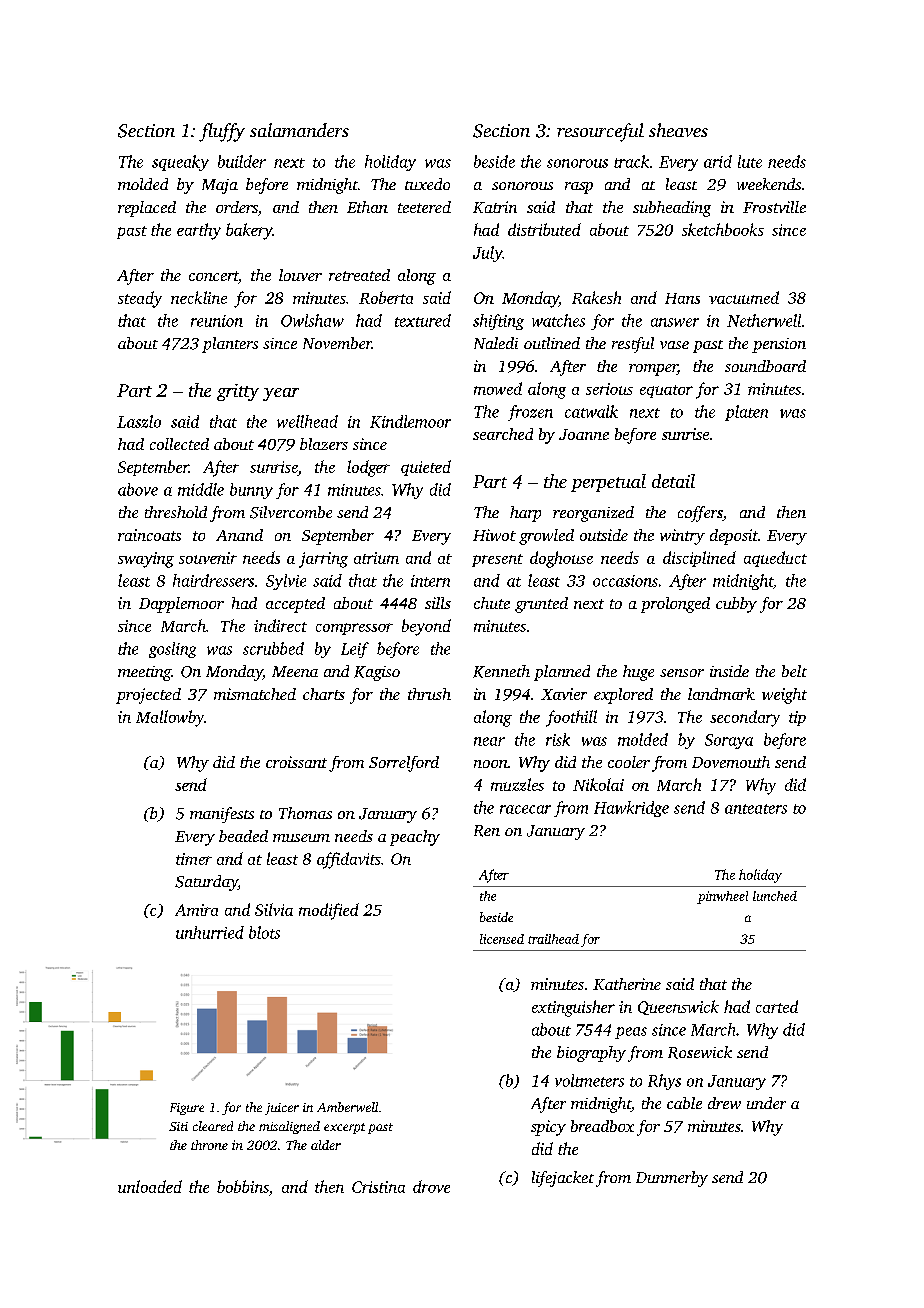 This screenshot has width=924, height=1308. What do you see at coordinates (199, 231) in the screenshot?
I see `earthy` at bounding box center [199, 231].
